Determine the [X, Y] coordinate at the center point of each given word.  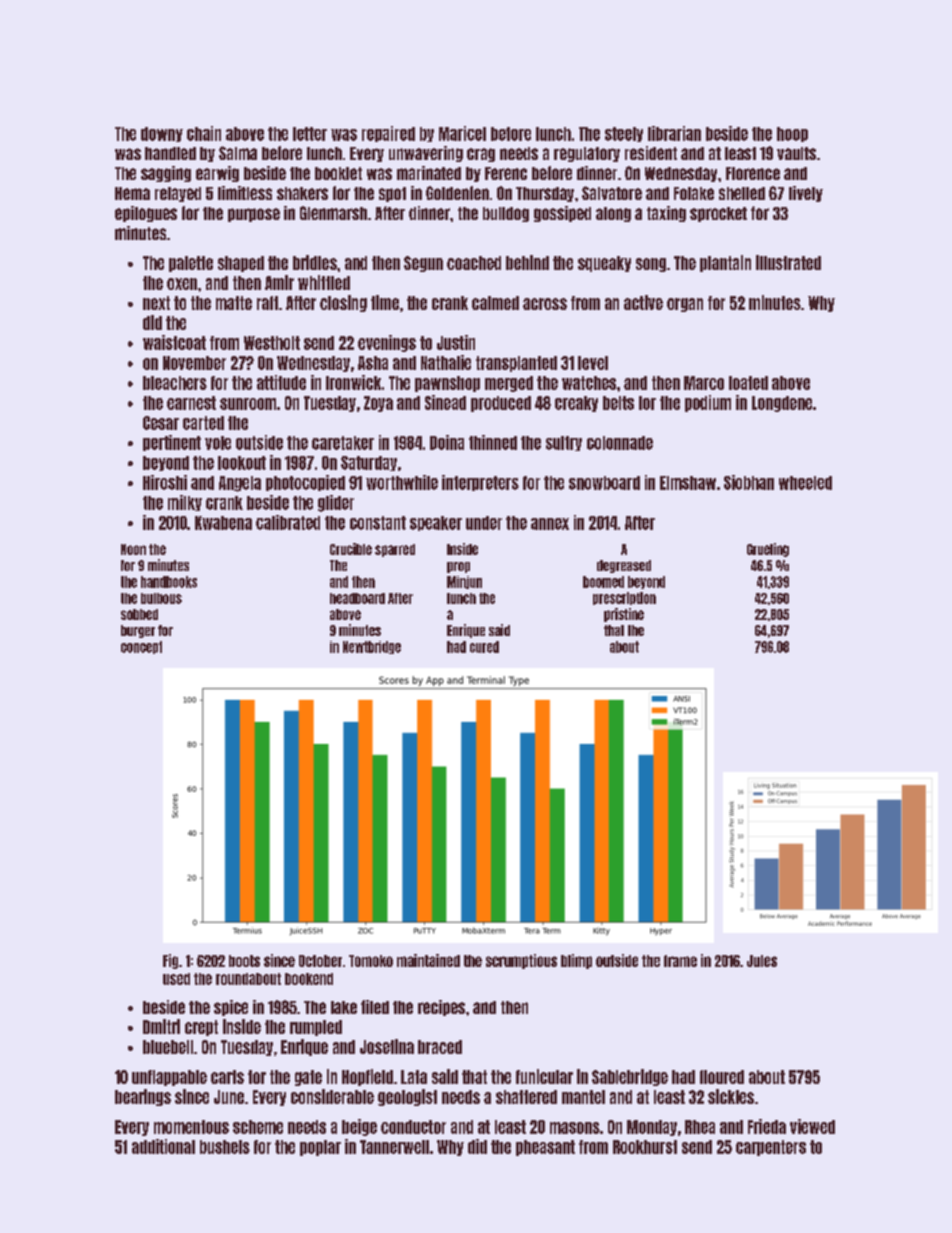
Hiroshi [165, 482]
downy [162, 134]
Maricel [462, 133]
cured [484, 647]
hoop [792, 134]
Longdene [782, 404]
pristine [624, 615]
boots [244, 961]
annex [550, 524]
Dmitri [161, 1026]
